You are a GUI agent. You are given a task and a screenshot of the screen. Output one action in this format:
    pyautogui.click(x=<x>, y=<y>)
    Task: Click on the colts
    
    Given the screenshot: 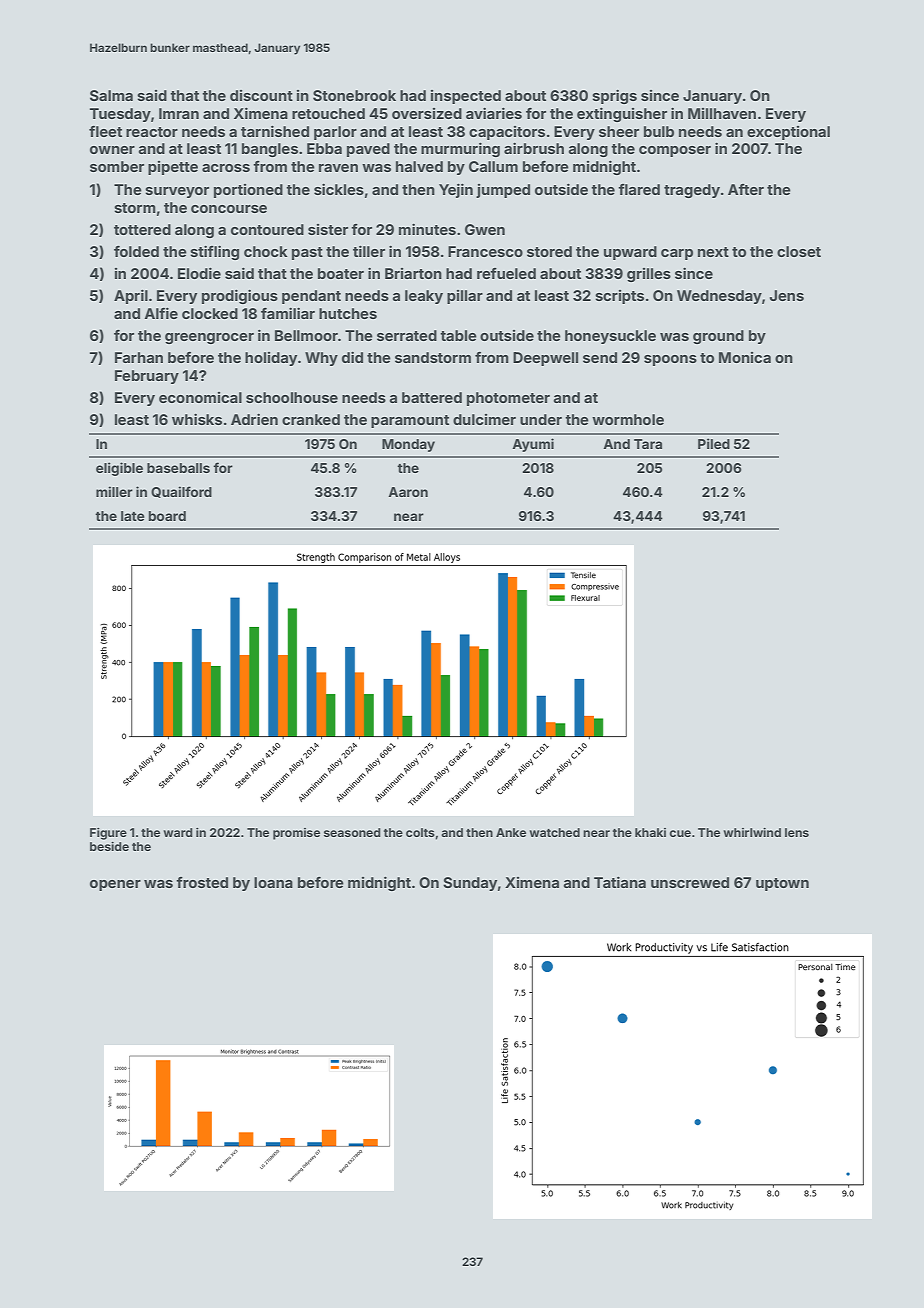 What is the action you would take?
    pyautogui.click(x=420, y=832)
